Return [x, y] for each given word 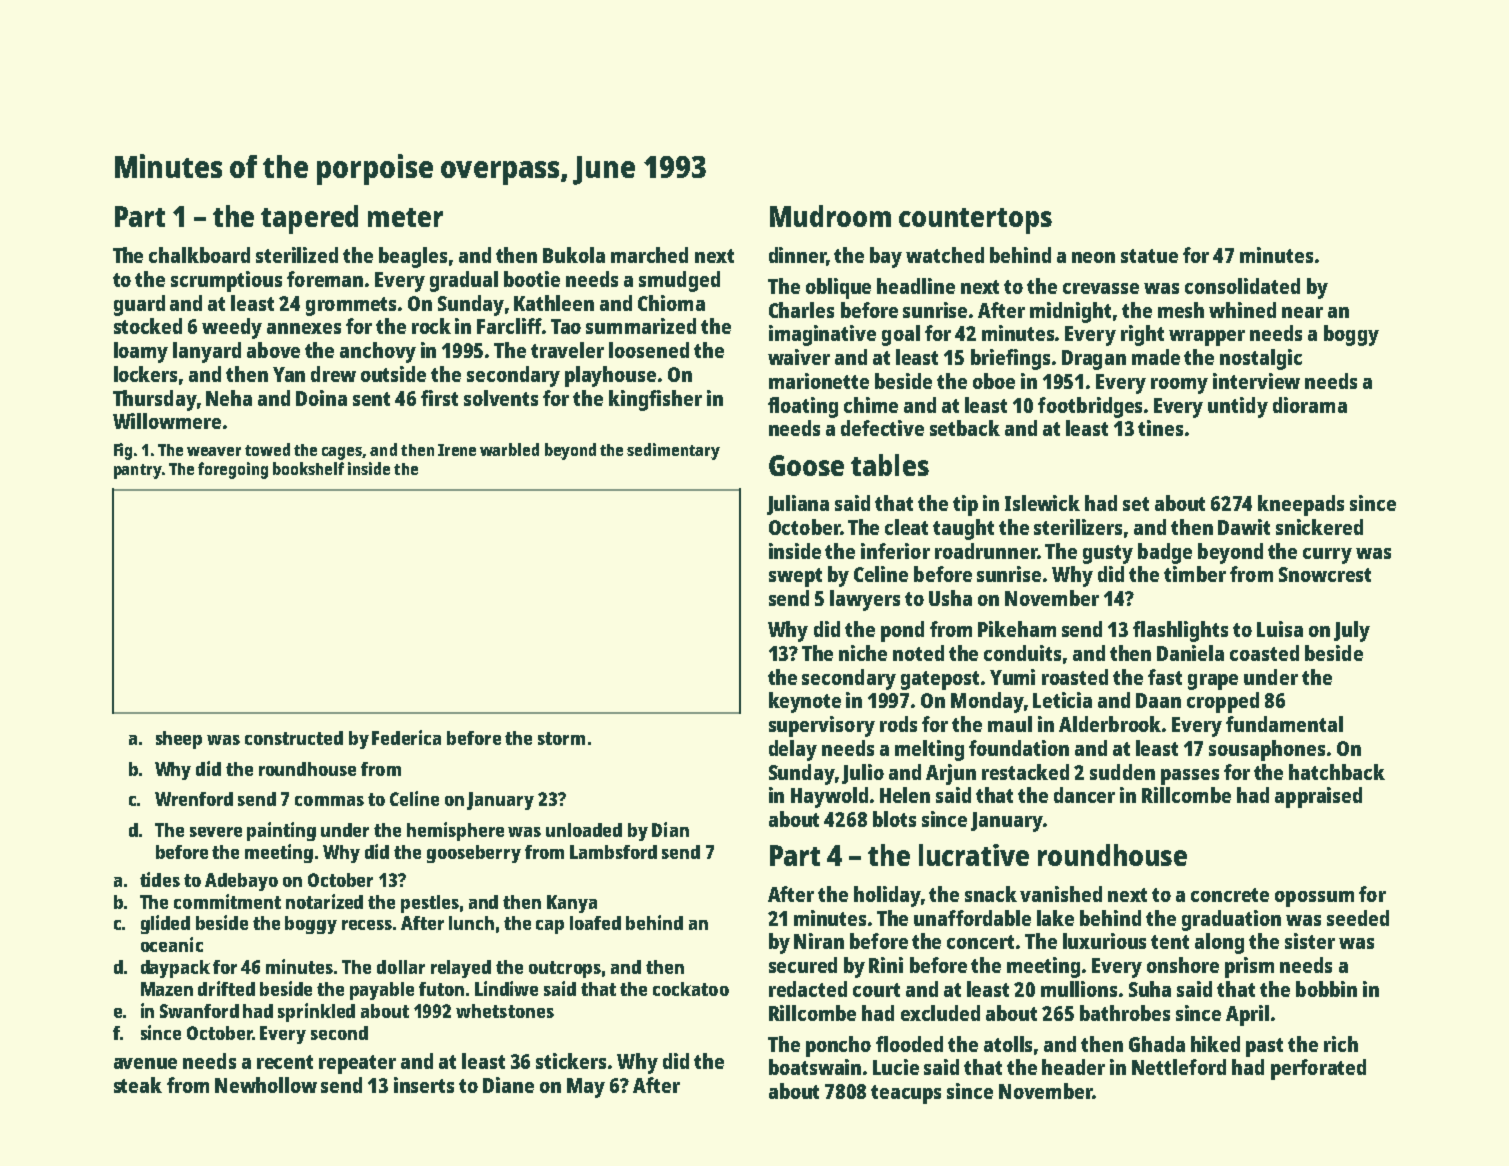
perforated [1318, 1069]
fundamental [1284, 724]
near [1302, 312]
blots [894, 819]
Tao [566, 326]
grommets [351, 306]
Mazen [167, 989]
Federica [406, 737]
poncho [838, 1046]
